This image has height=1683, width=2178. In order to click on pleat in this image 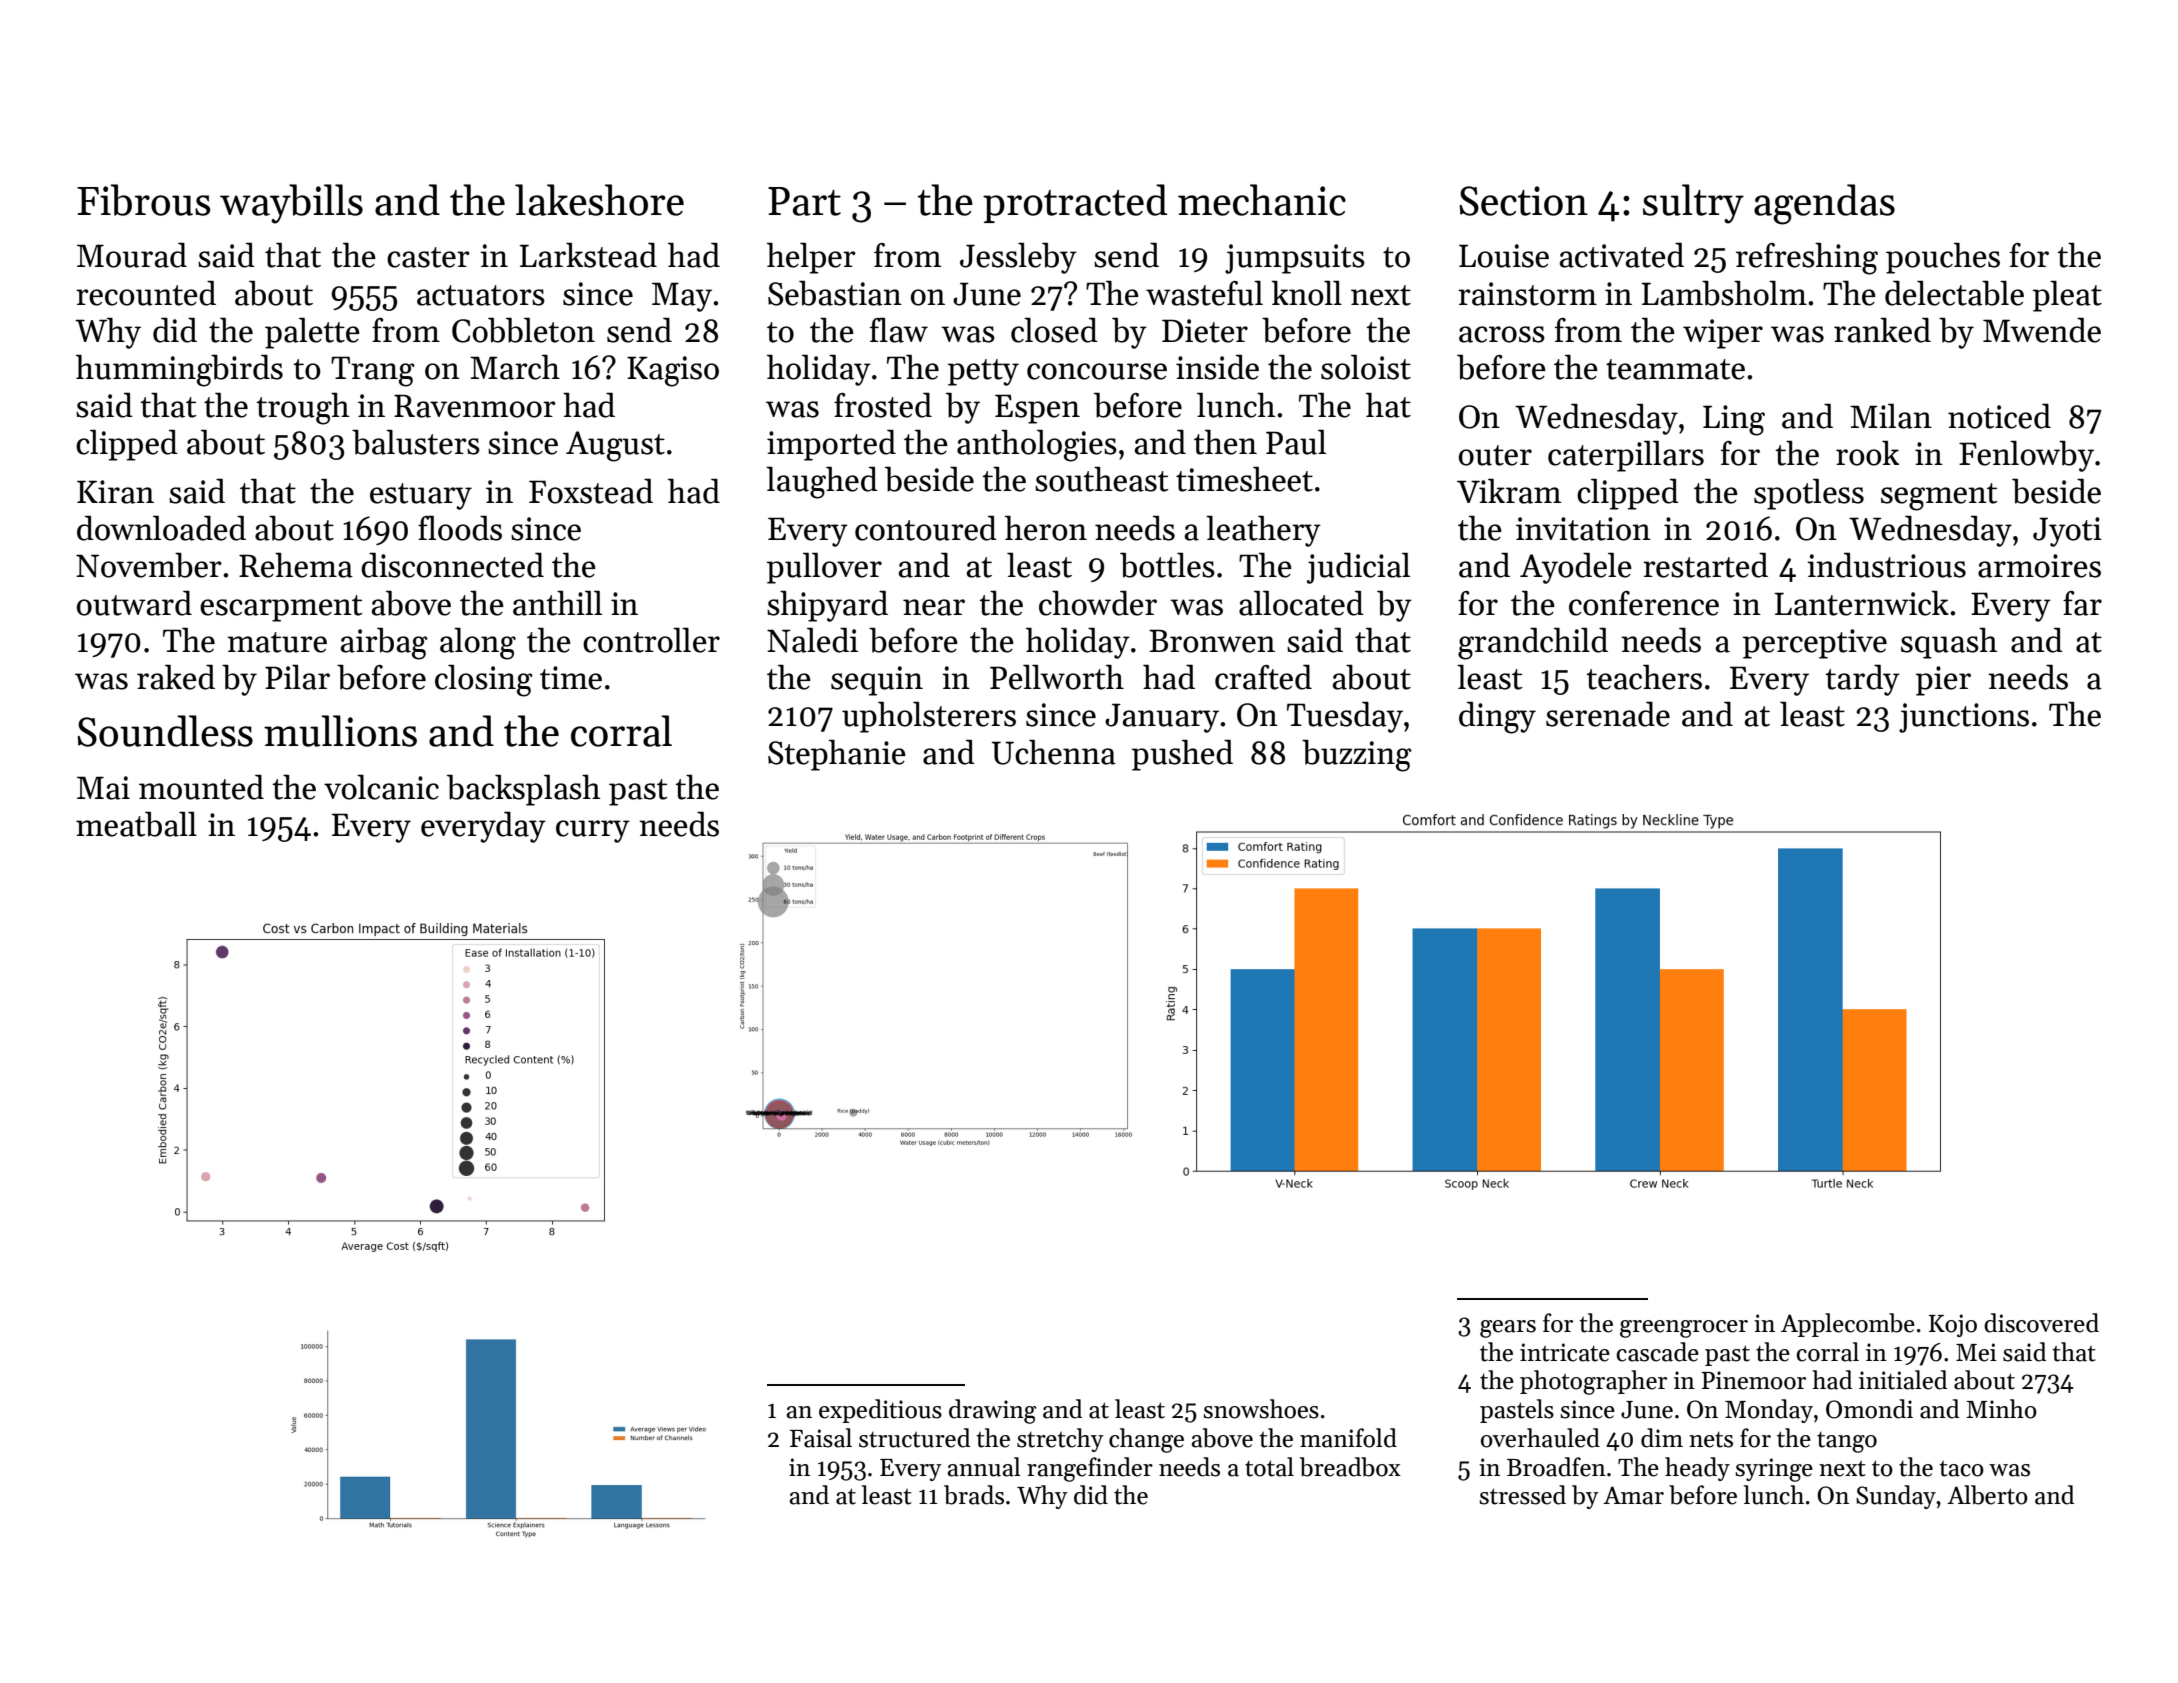, I will do `click(2067, 296)`.
